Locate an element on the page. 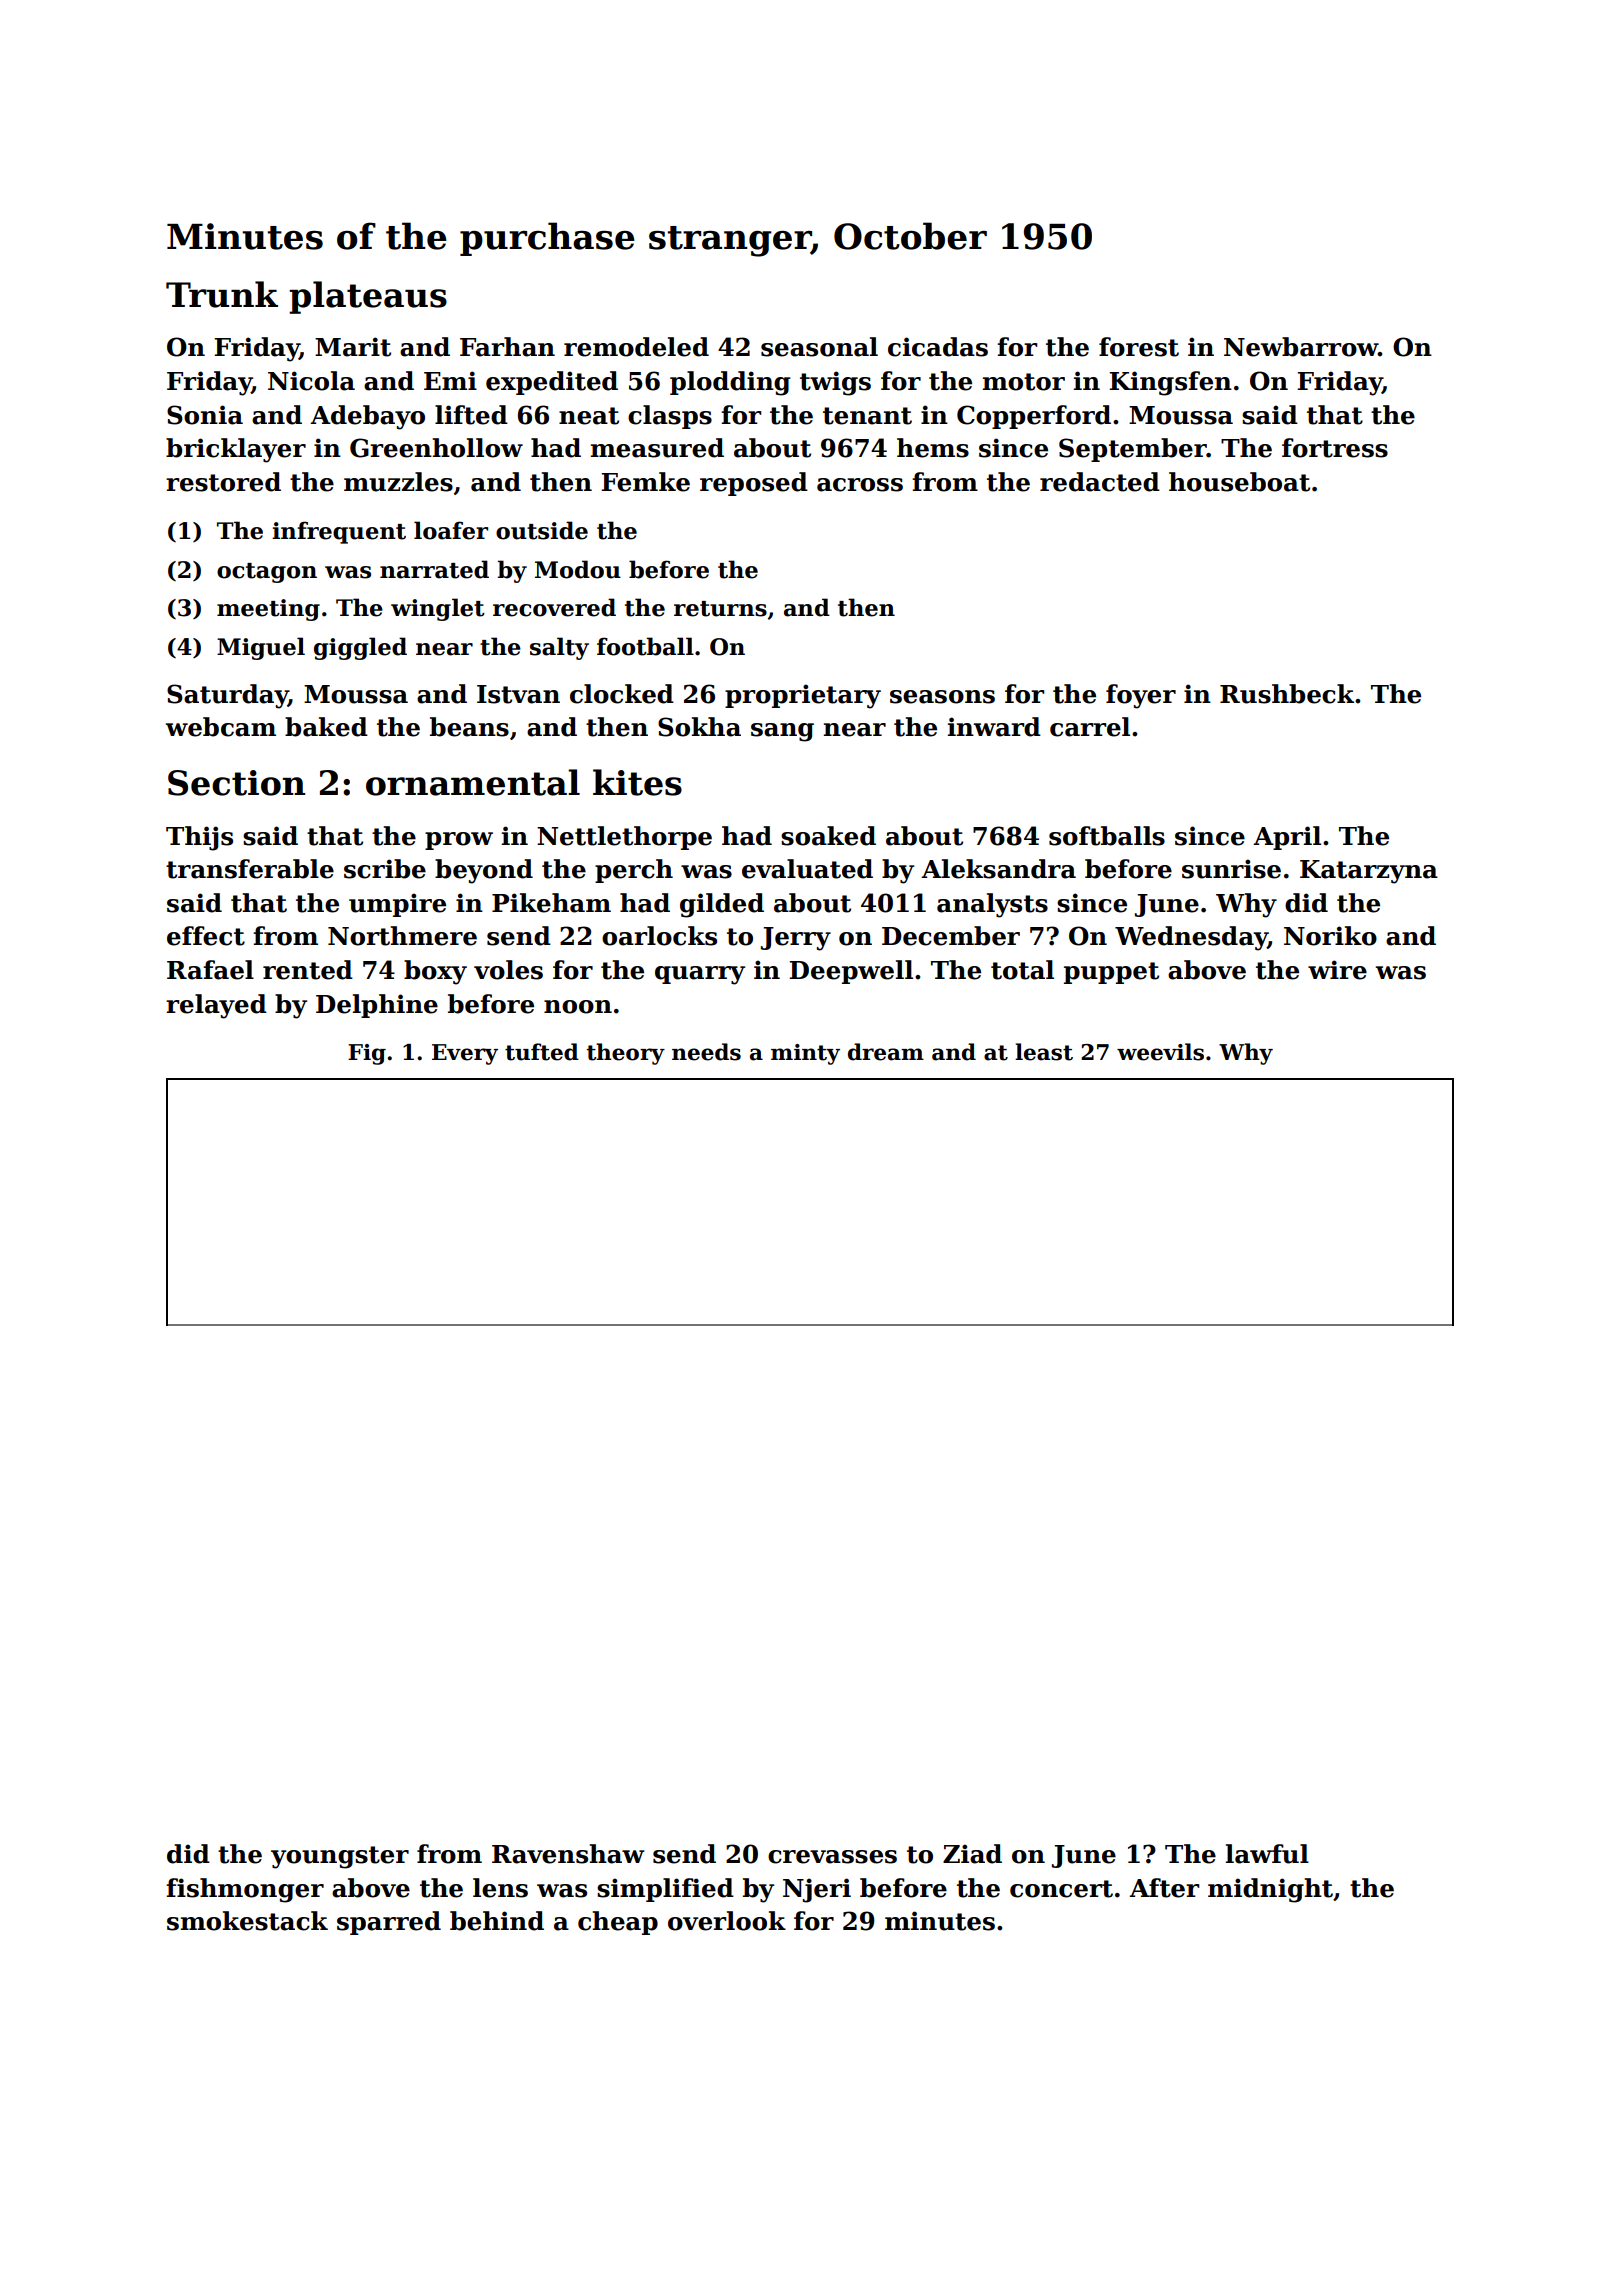  Fig is located at coordinates (367, 1054).
